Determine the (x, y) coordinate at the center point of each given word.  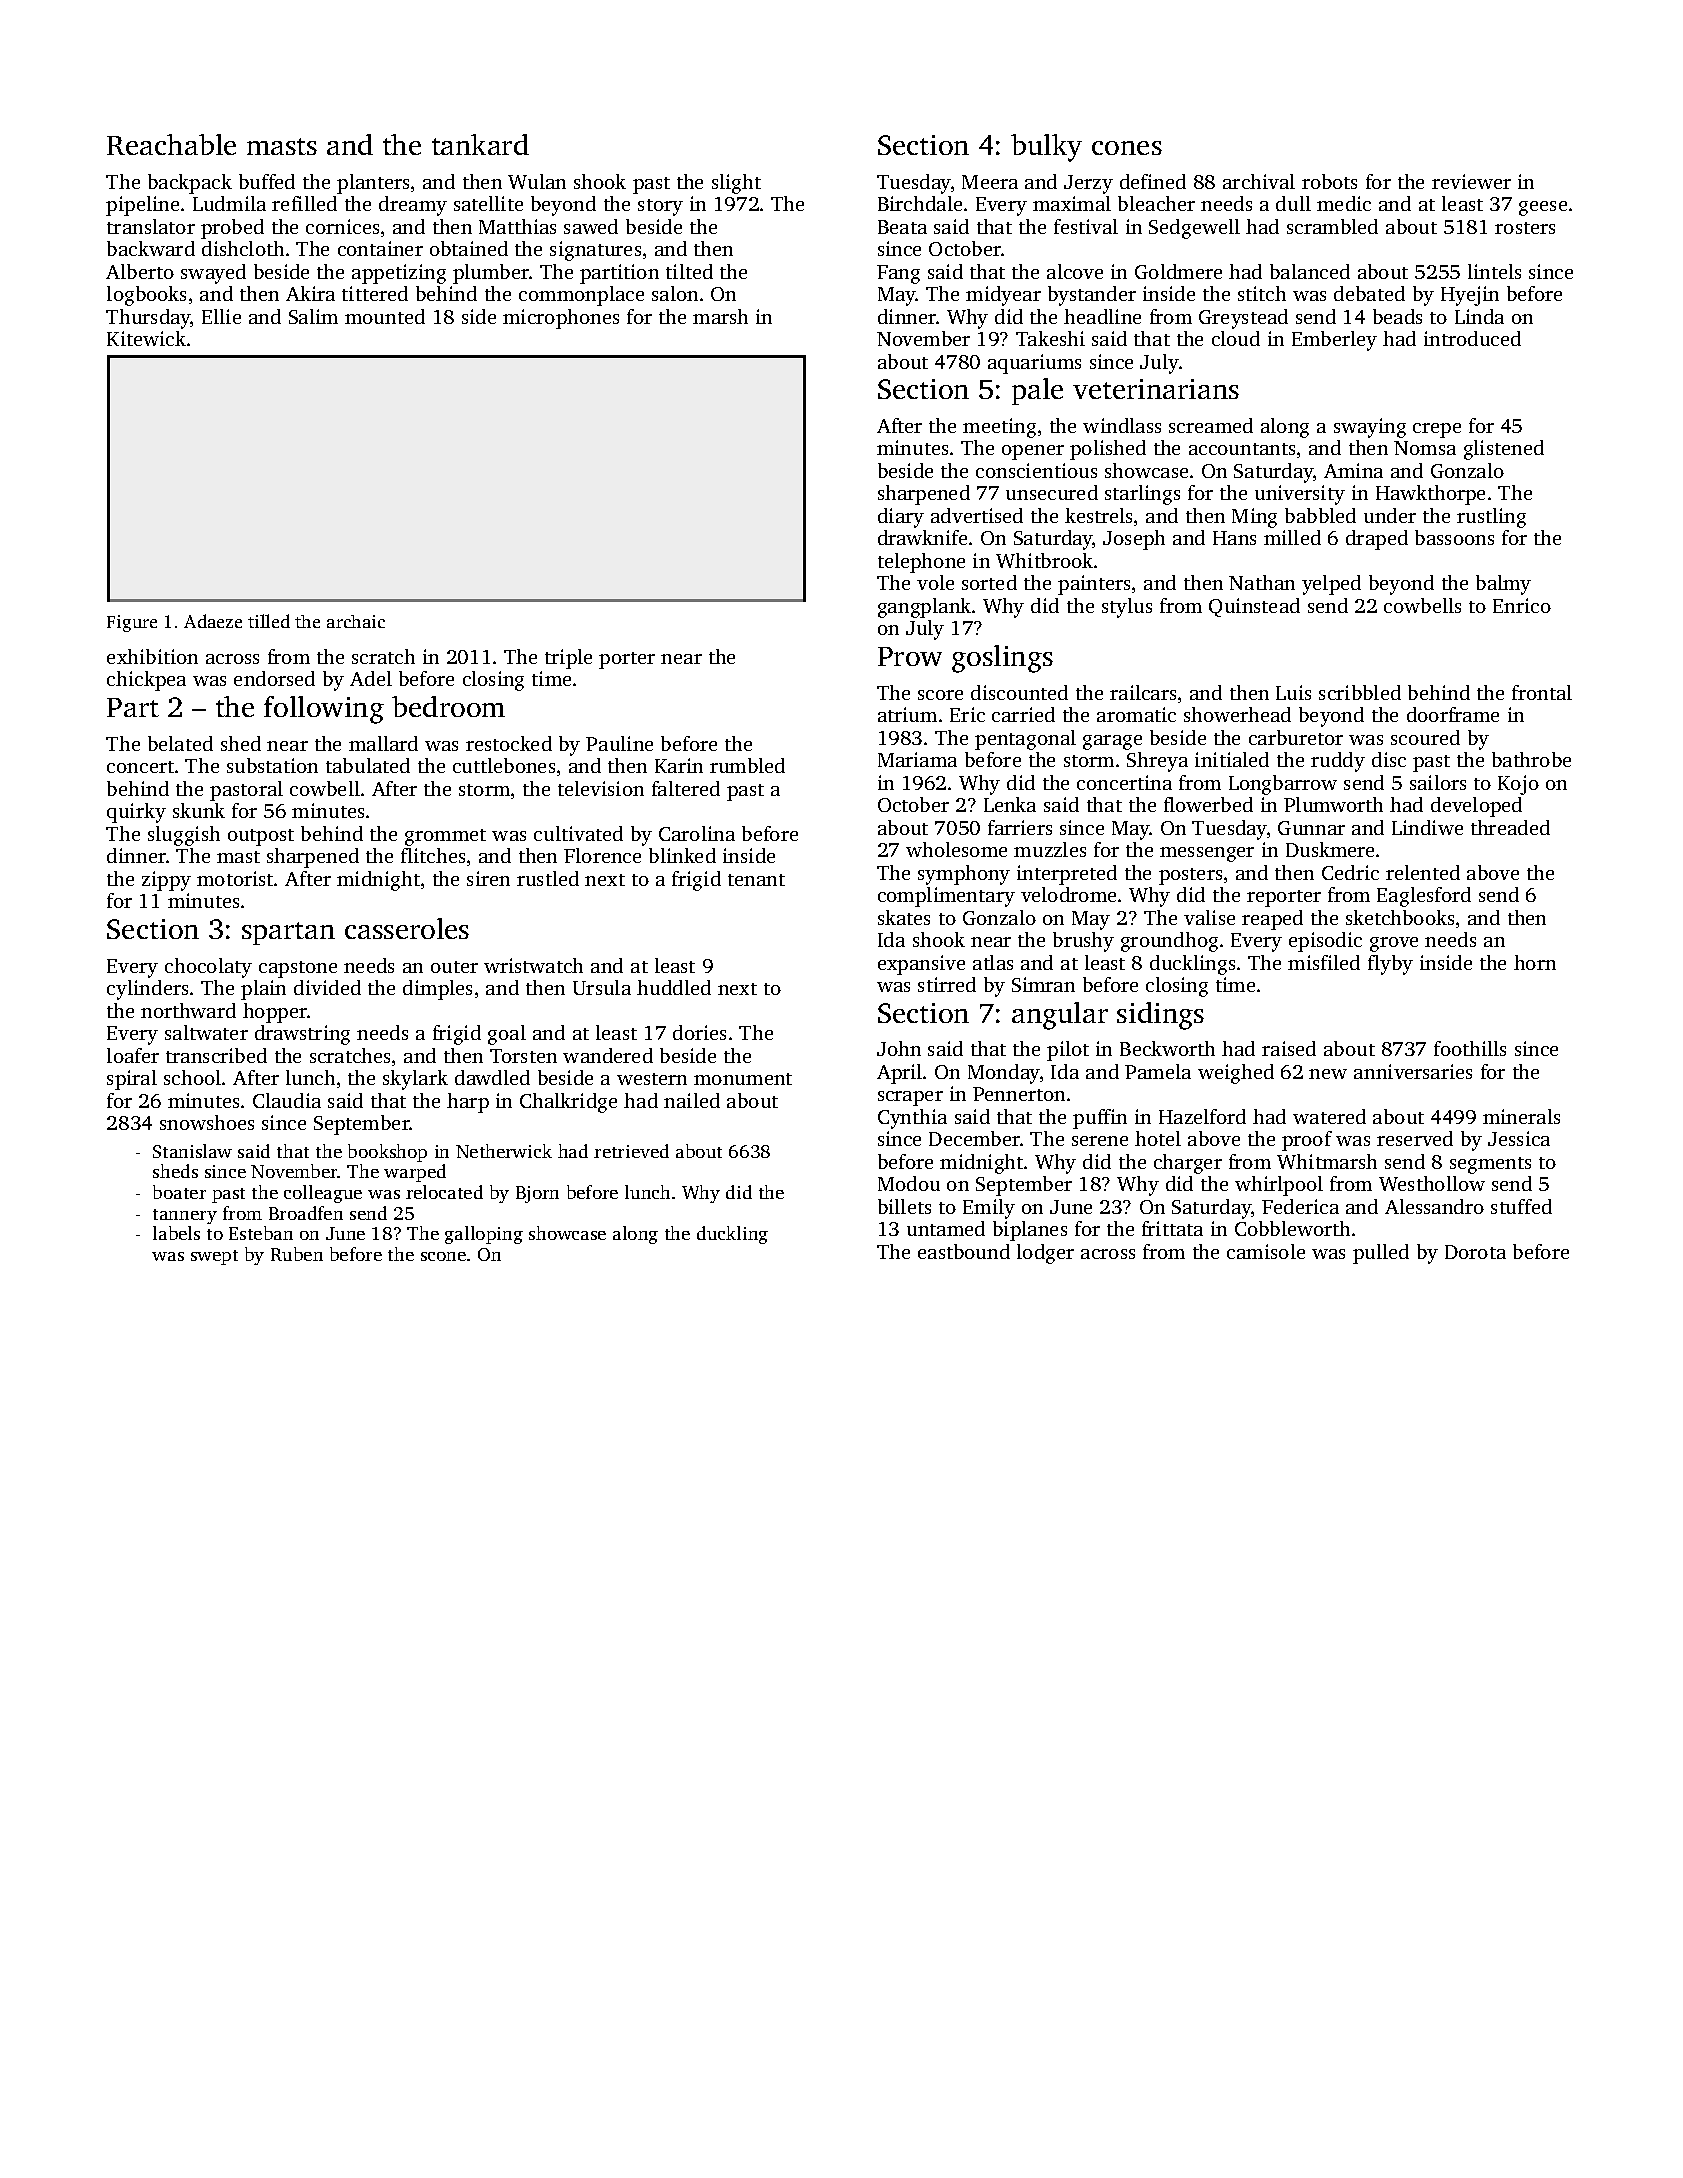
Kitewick (146, 338)
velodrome (1068, 894)
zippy (166, 881)
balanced (1310, 271)
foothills (1470, 1048)
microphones (561, 319)
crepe (1437, 430)
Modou (909, 1183)
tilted (689, 271)
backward (151, 248)
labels (176, 1233)
